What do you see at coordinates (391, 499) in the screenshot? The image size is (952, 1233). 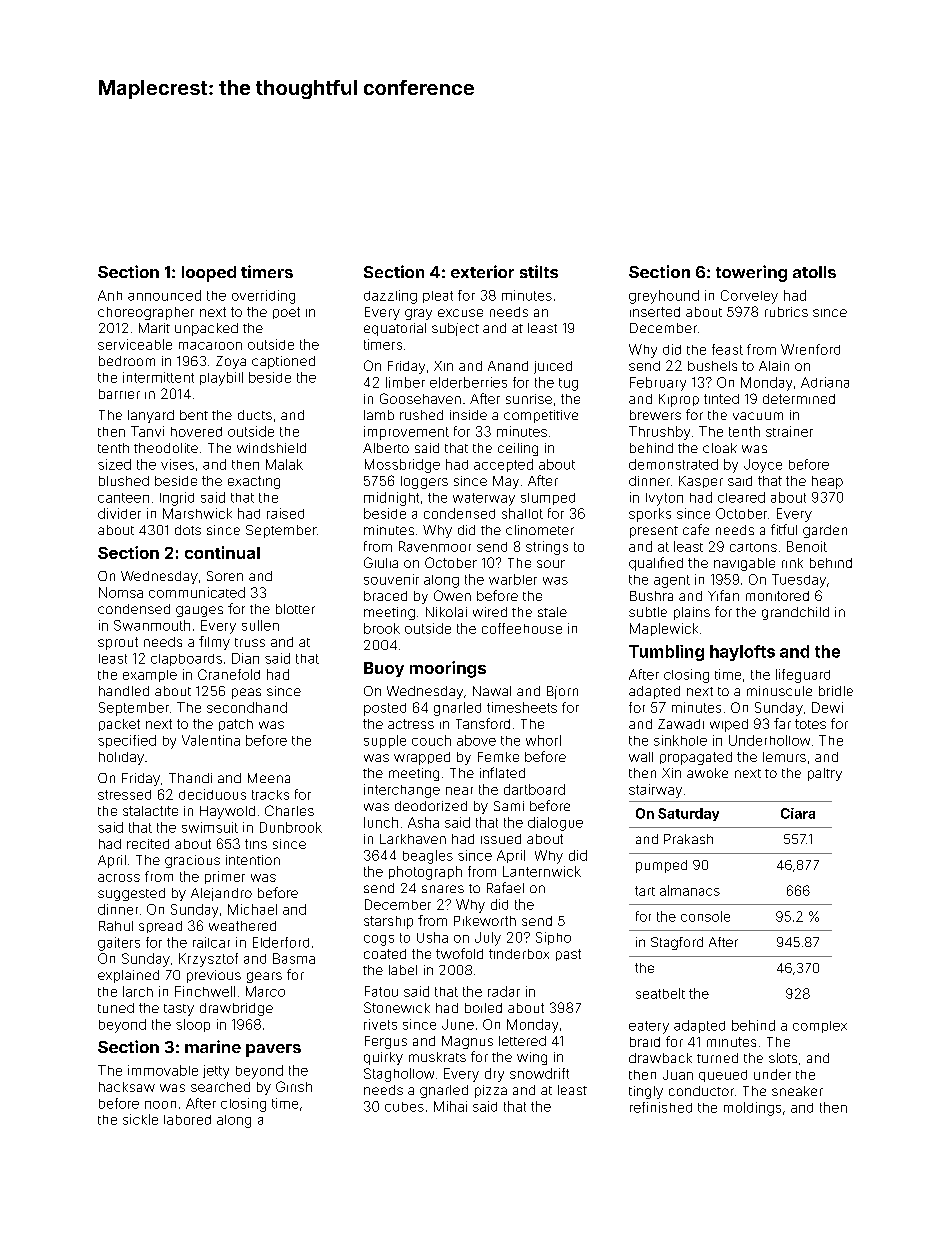 I see `midnight` at bounding box center [391, 499].
